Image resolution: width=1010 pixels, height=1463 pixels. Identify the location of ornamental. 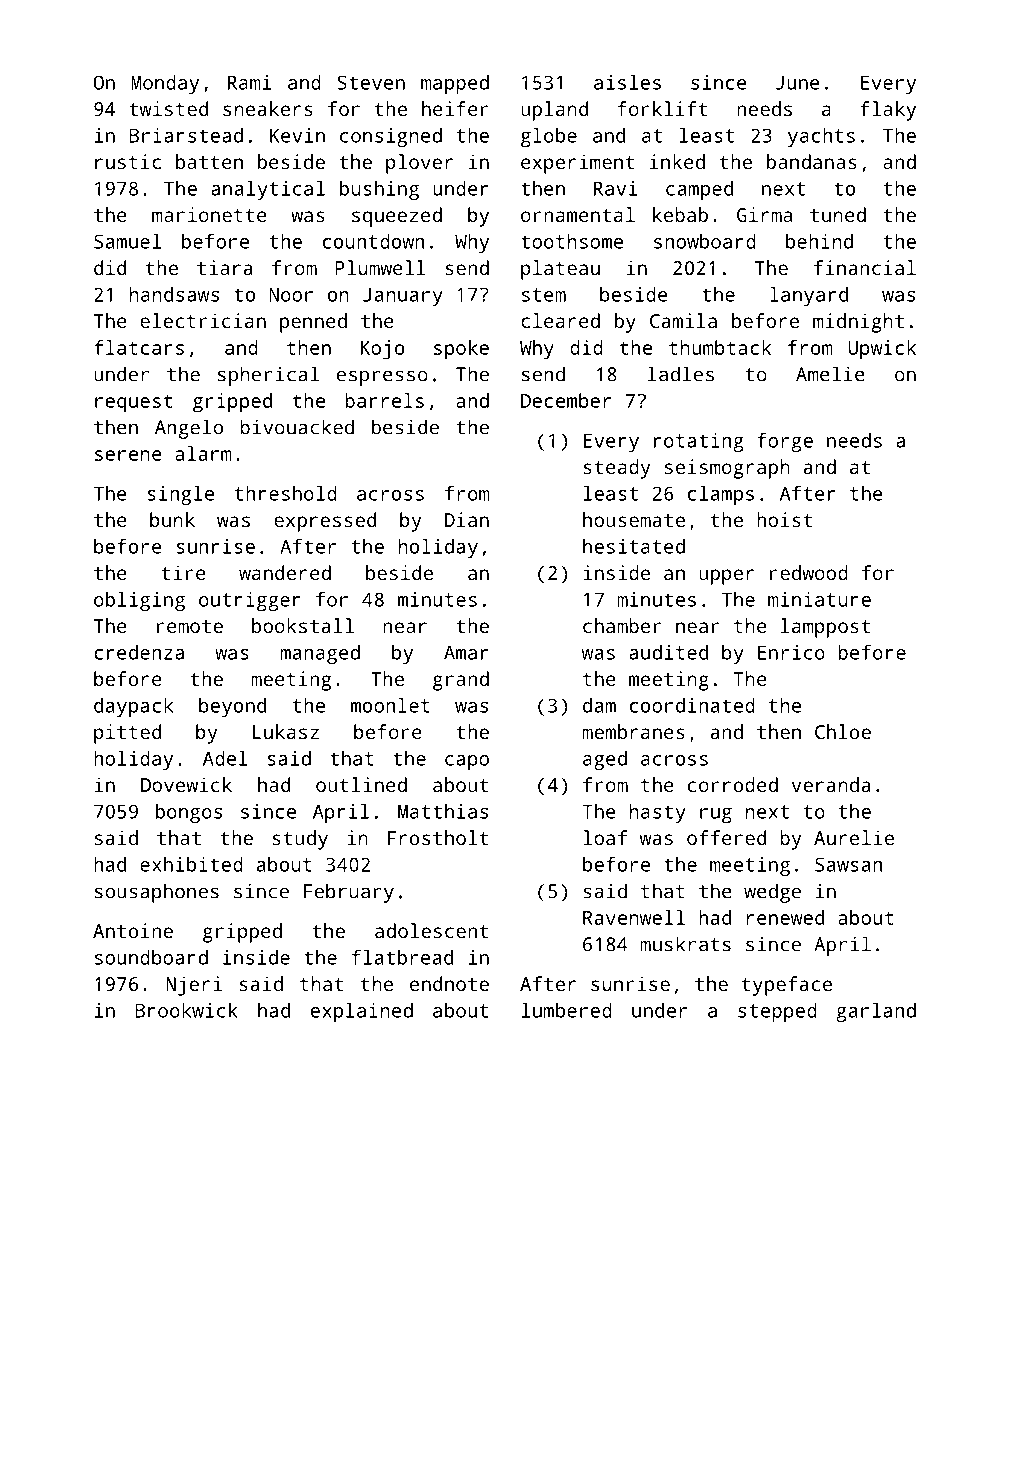
(578, 214).
